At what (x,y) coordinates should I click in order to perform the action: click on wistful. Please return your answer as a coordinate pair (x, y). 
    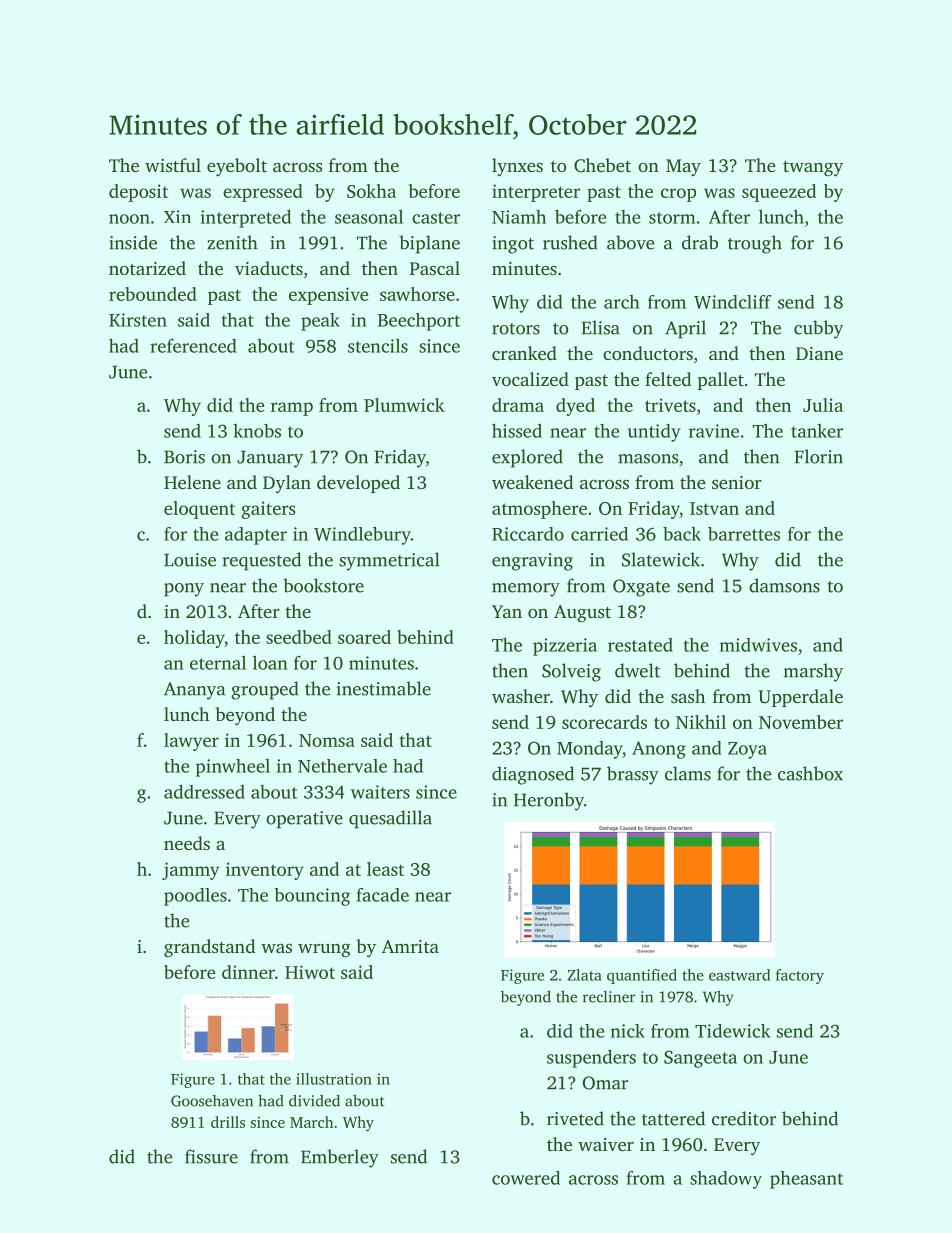
    Looking at the image, I should click on (173, 165).
